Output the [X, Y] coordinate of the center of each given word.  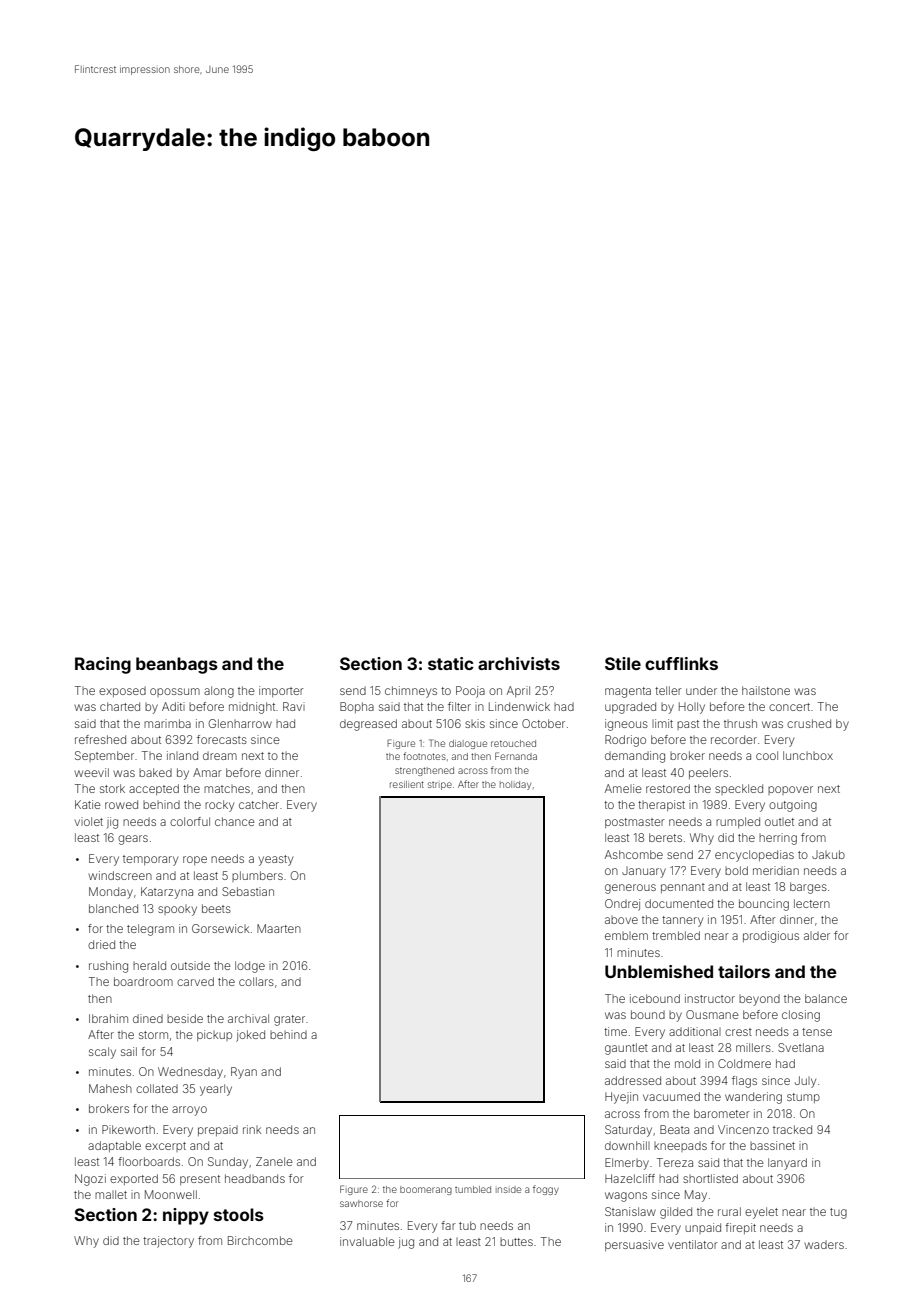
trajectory [168, 1242]
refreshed [100, 739]
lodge [250, 967]
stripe [440, 786]
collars [256, 981]
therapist [661, 805]
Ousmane [712, 1014]
